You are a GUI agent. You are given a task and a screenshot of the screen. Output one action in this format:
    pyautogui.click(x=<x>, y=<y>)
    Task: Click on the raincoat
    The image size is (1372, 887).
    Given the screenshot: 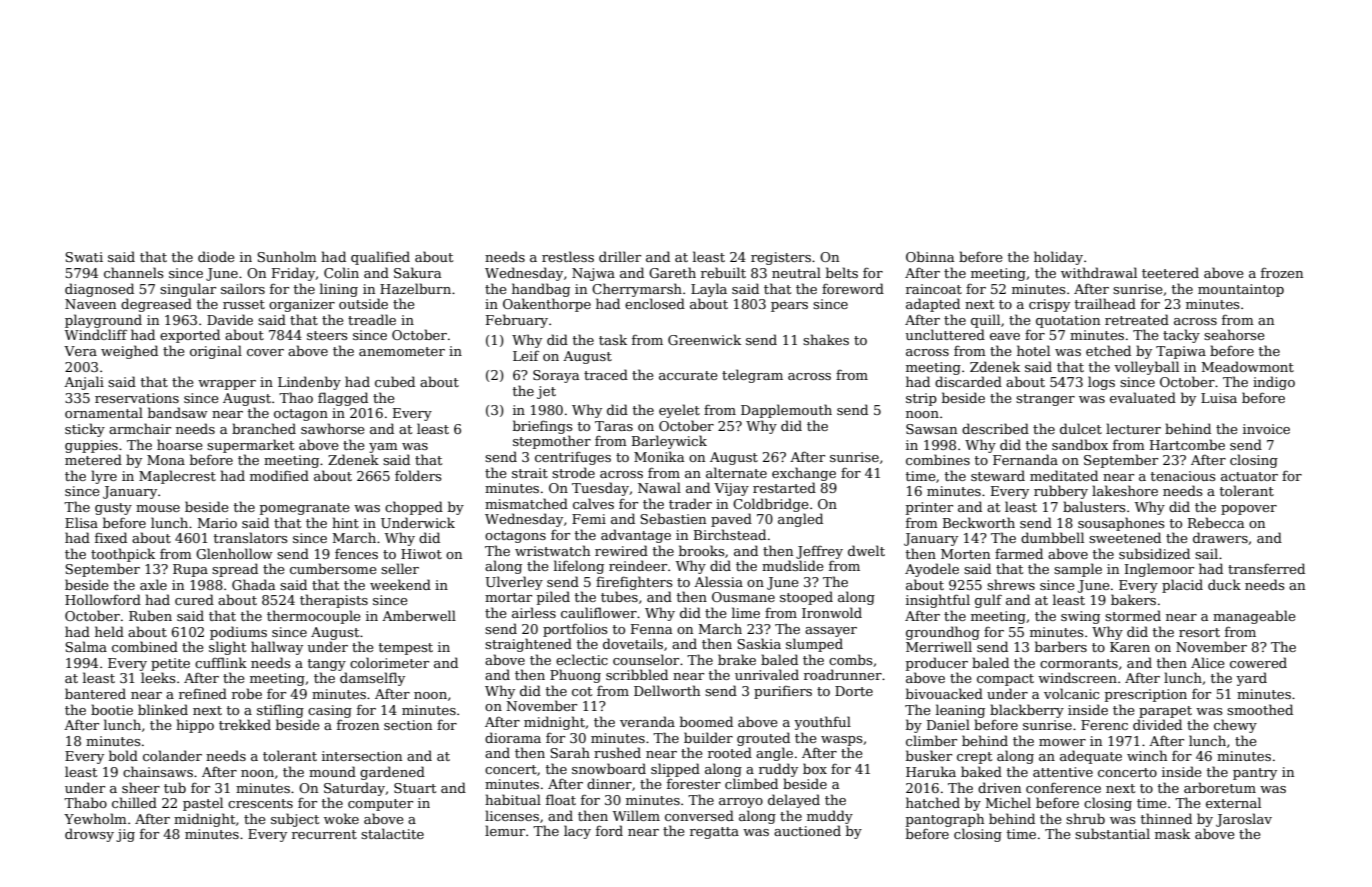 What is the action you would take?
    pyautogui.click(x=934, y=289)
